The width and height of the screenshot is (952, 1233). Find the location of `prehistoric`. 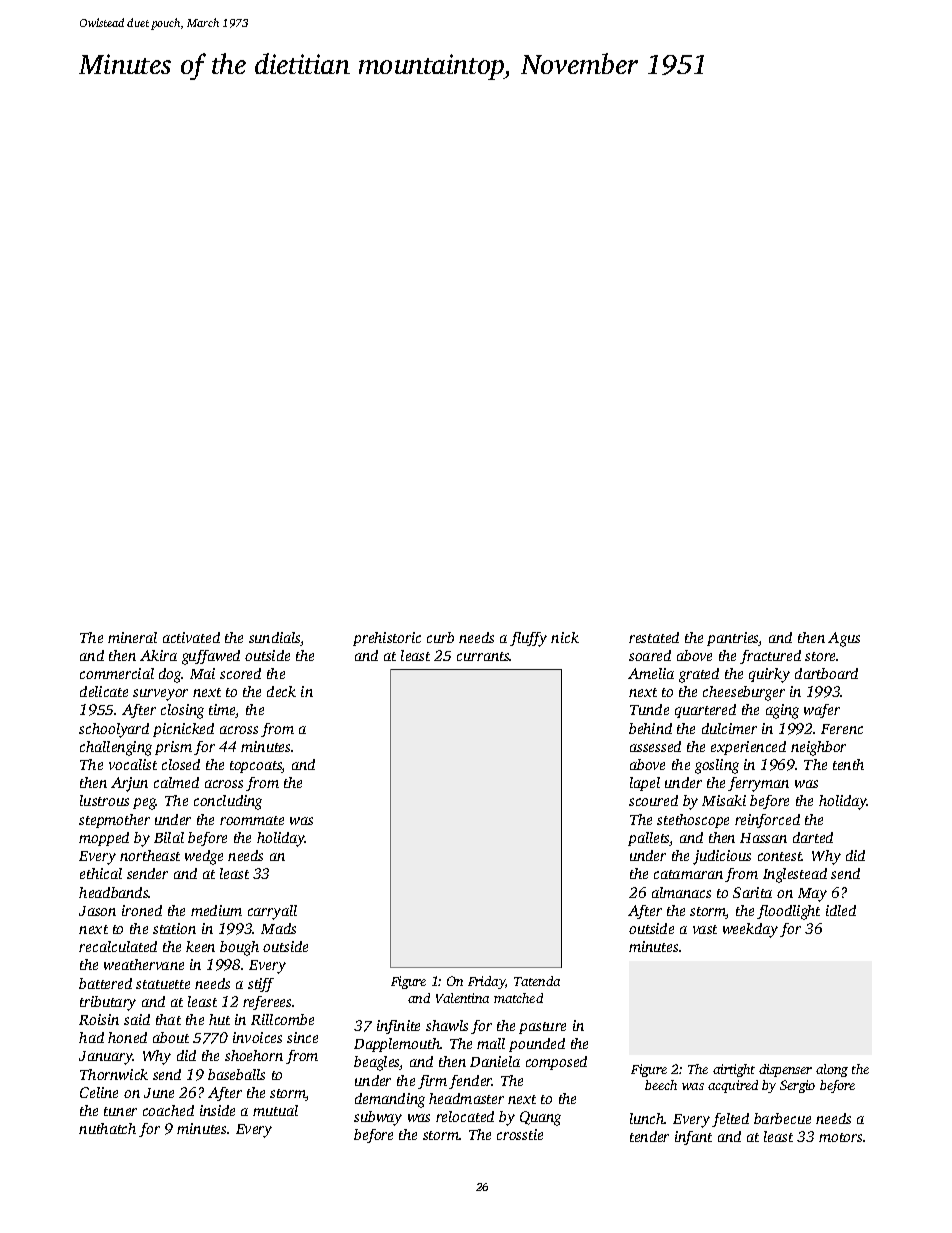

prehistoric is located at coordinates (387, 639).
